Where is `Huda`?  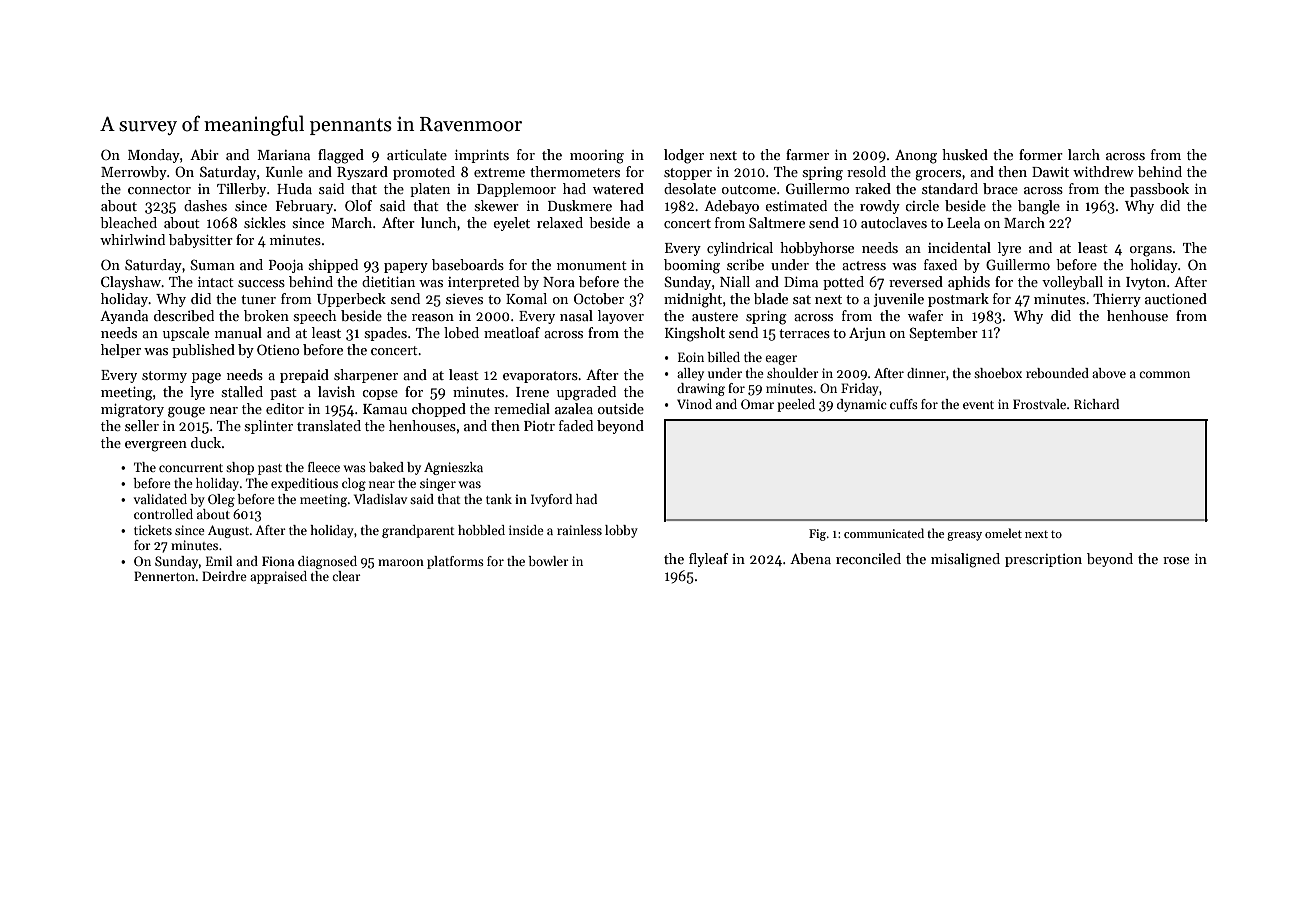 Huda is located at coordinates (294, 188).
